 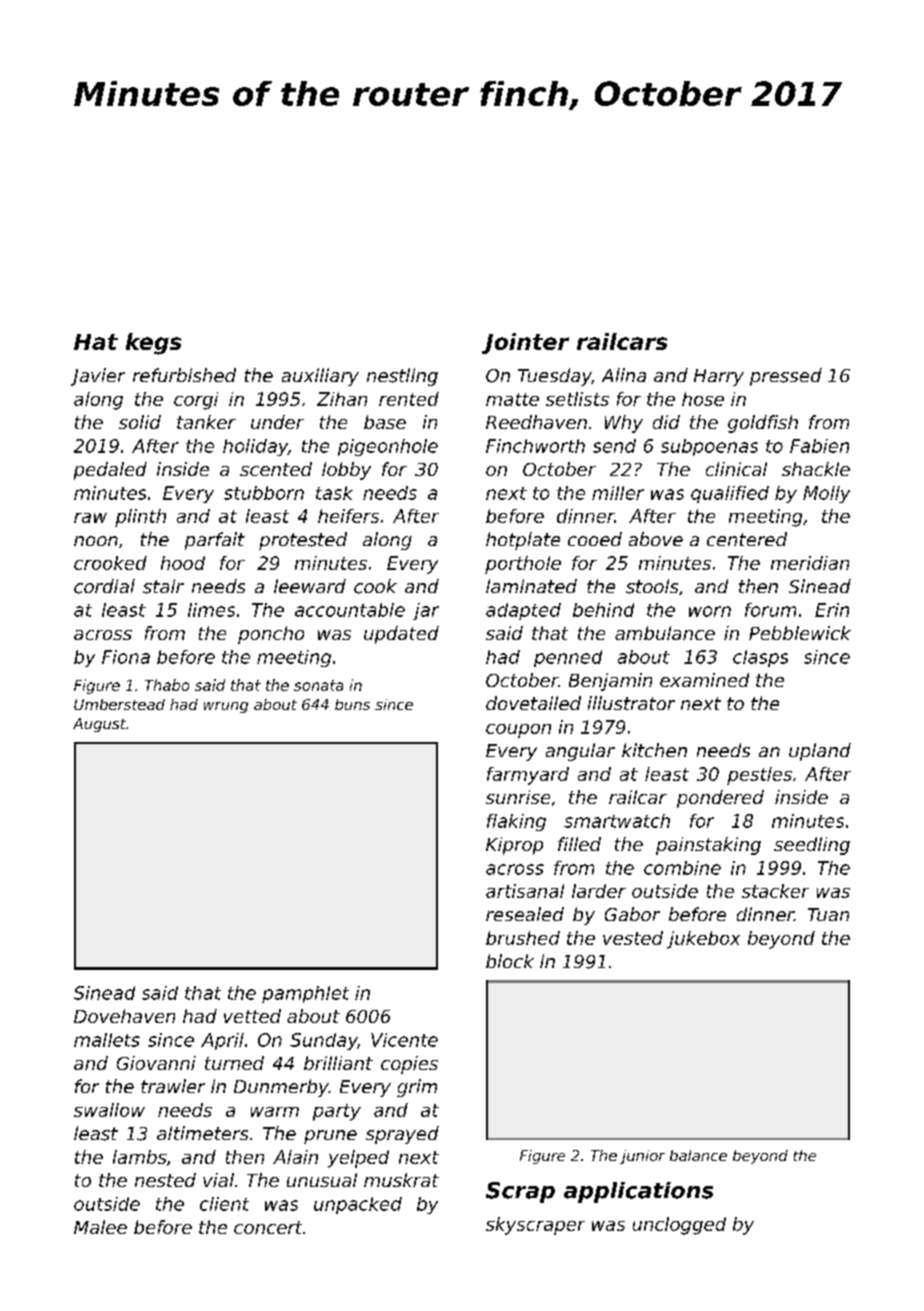 What do you see at coordinates (211, 610) in the document?
I see `limes` at bounding box center [211, 610].
